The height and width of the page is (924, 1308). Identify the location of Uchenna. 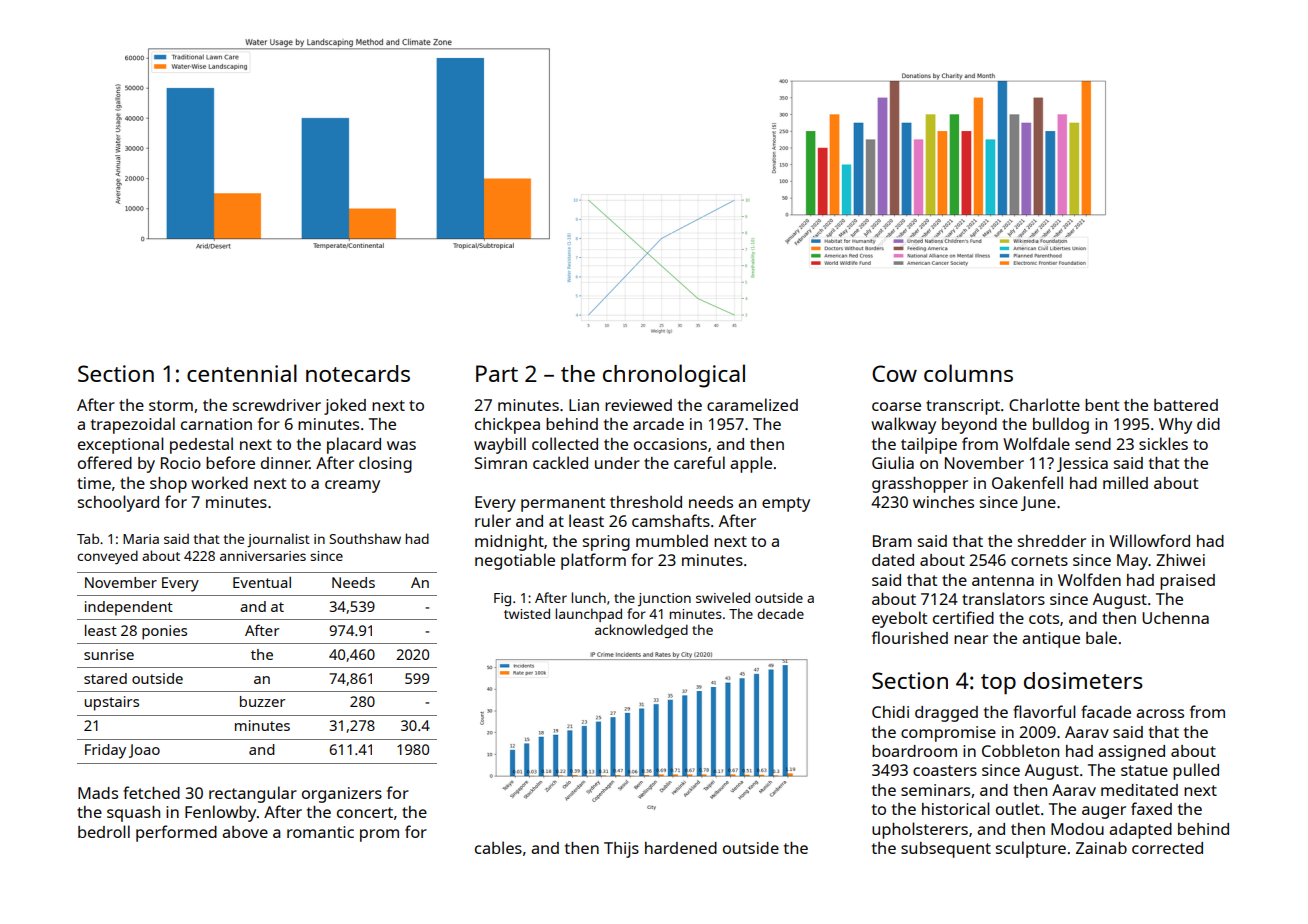
(1175, 618).
